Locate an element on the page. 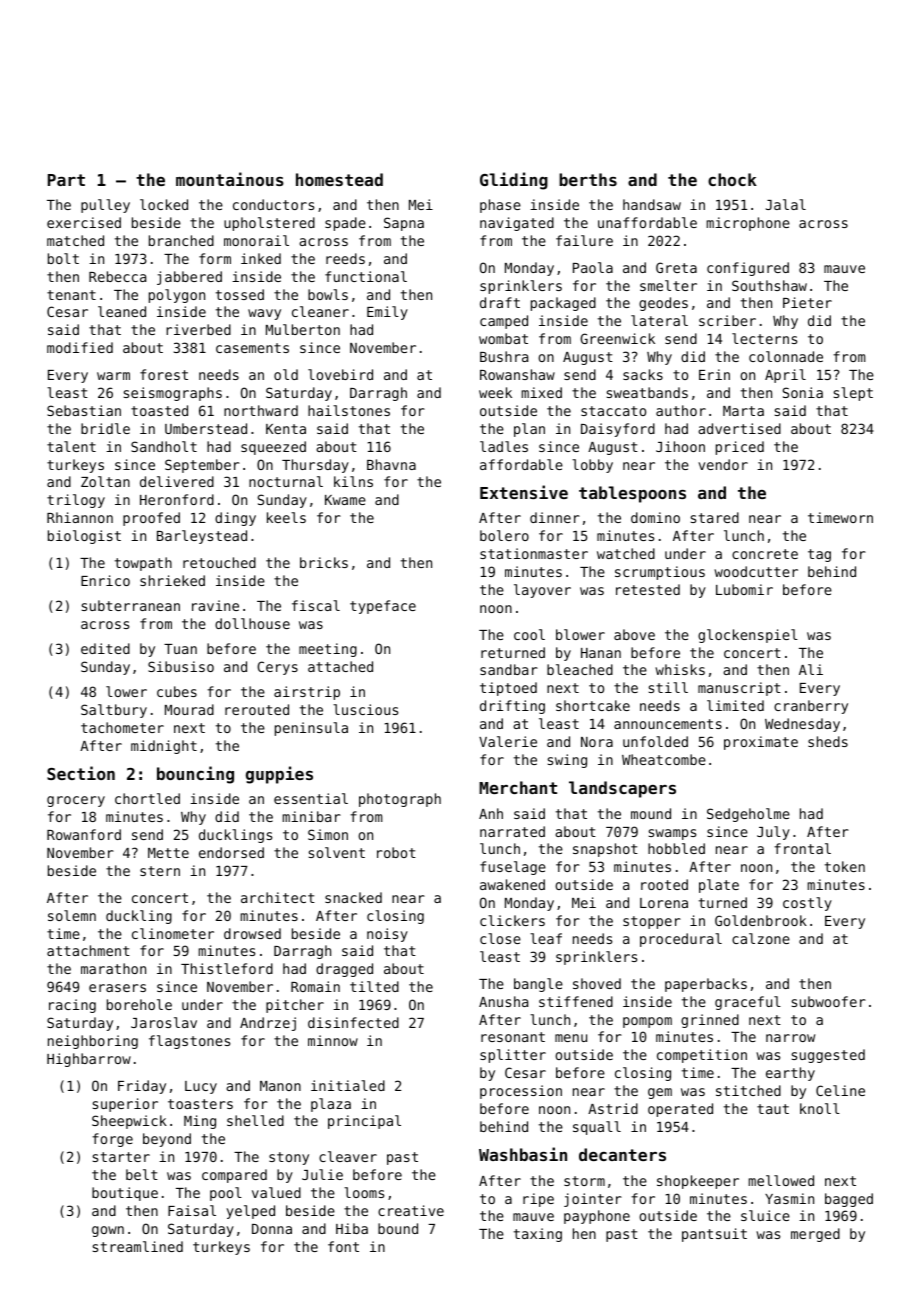 This page has width=924, height=1308. September is located at coordinates (202, 466).
